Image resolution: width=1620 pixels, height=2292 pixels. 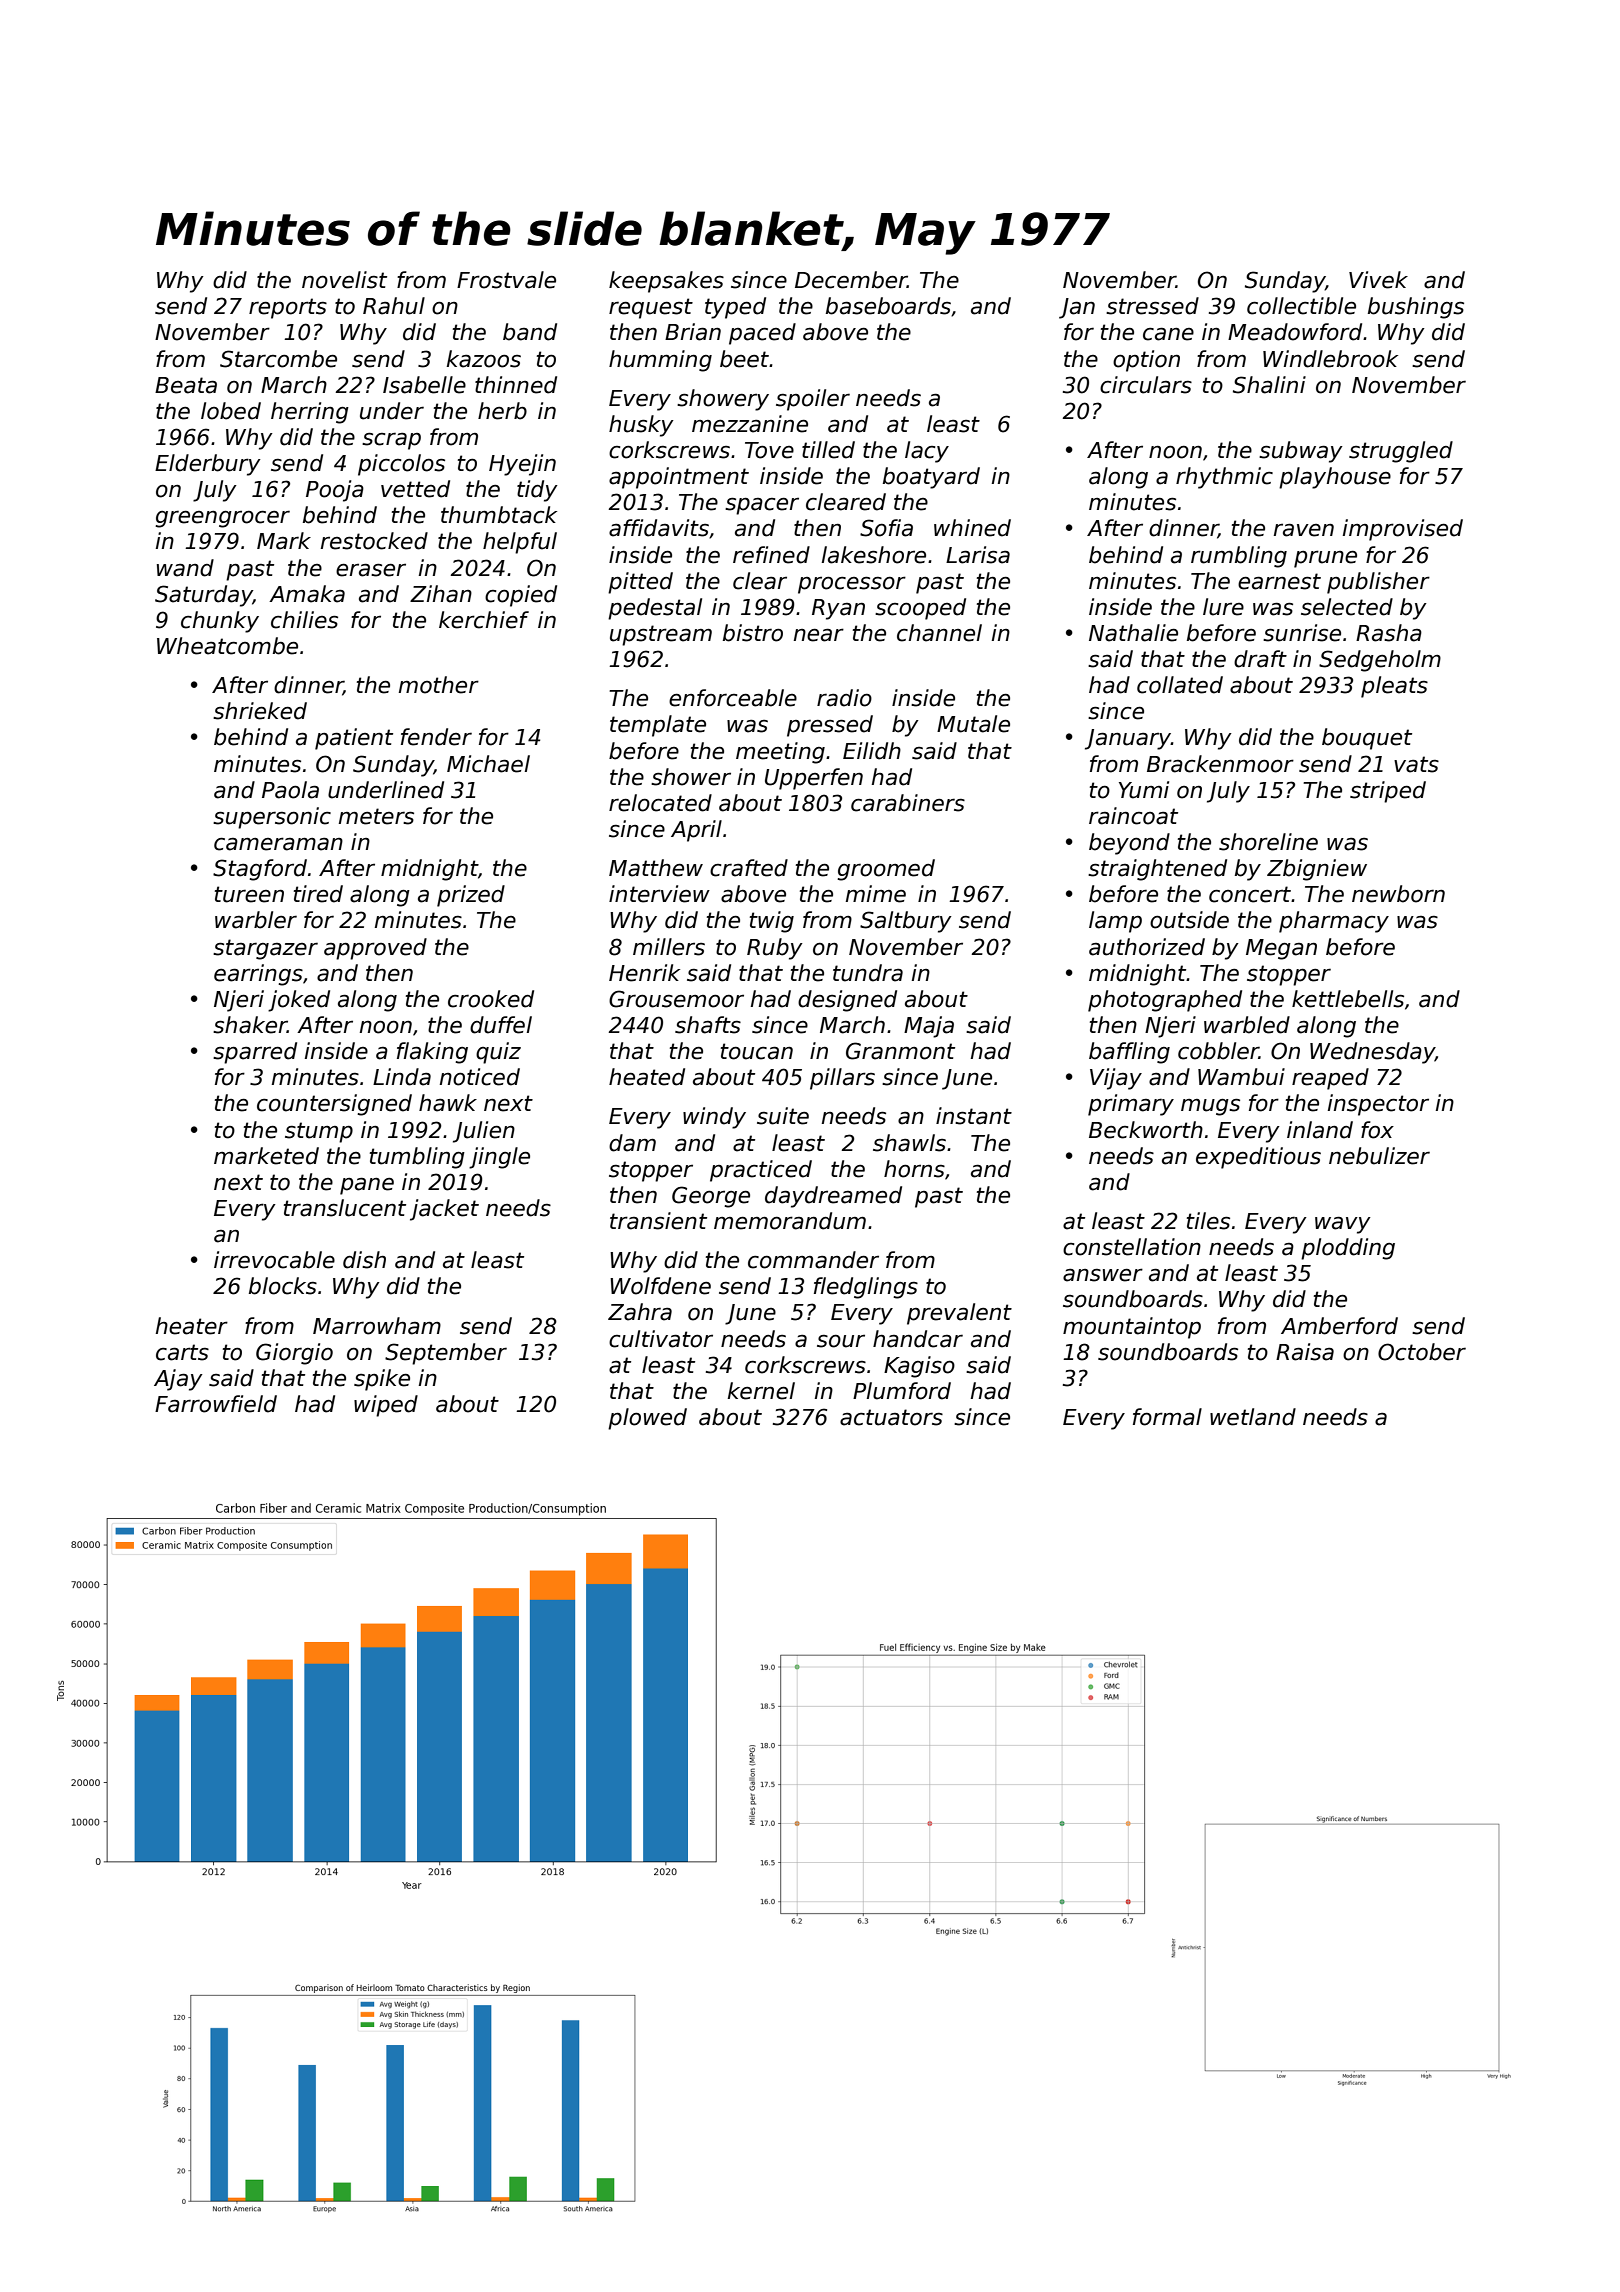 What do you see at coordinates (222, 519) in the screenshot?
I see `greengrocer` at bounding box center [222, 519].
